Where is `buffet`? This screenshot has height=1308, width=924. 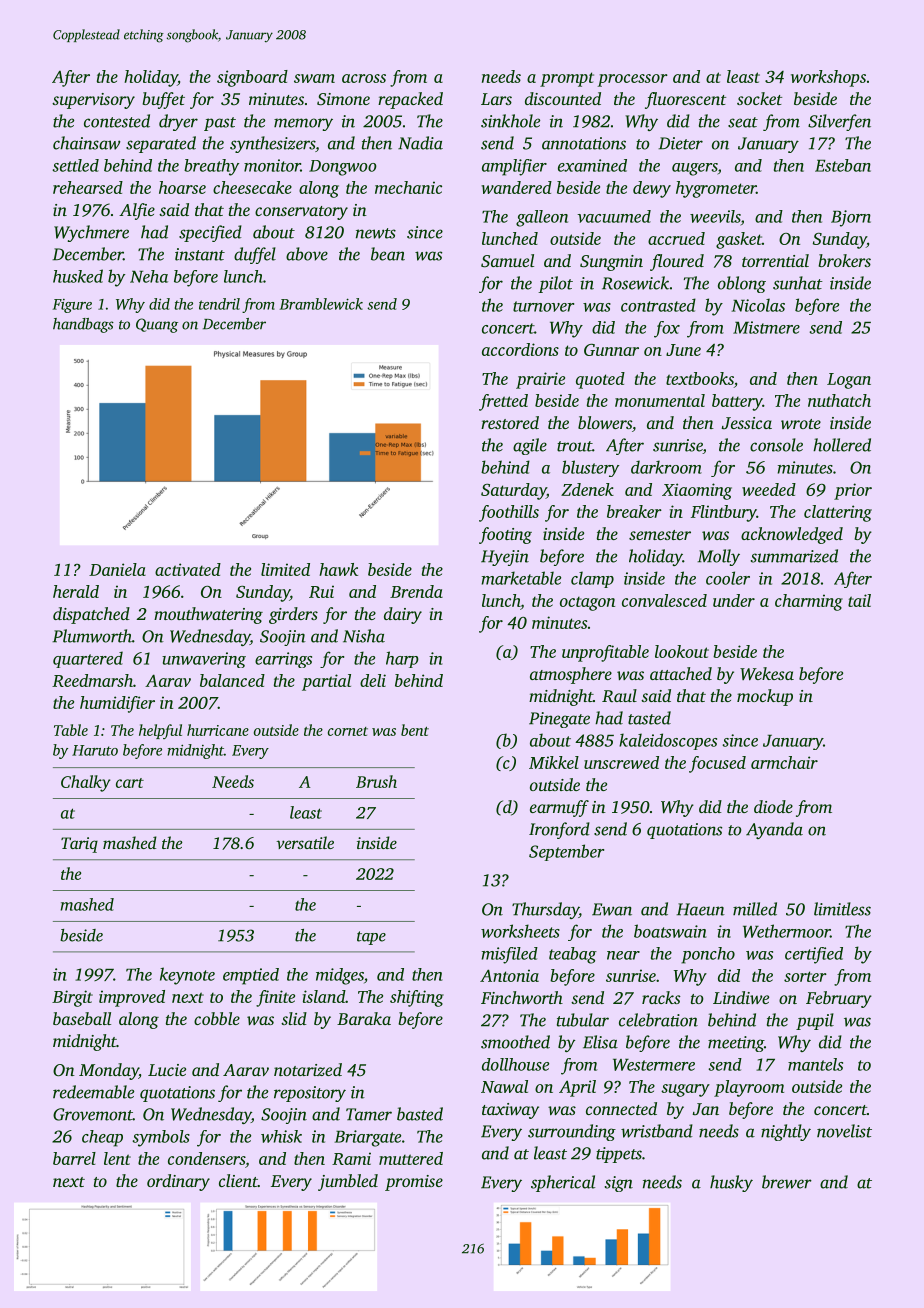
buffet is located at coordinates (163, 100).
